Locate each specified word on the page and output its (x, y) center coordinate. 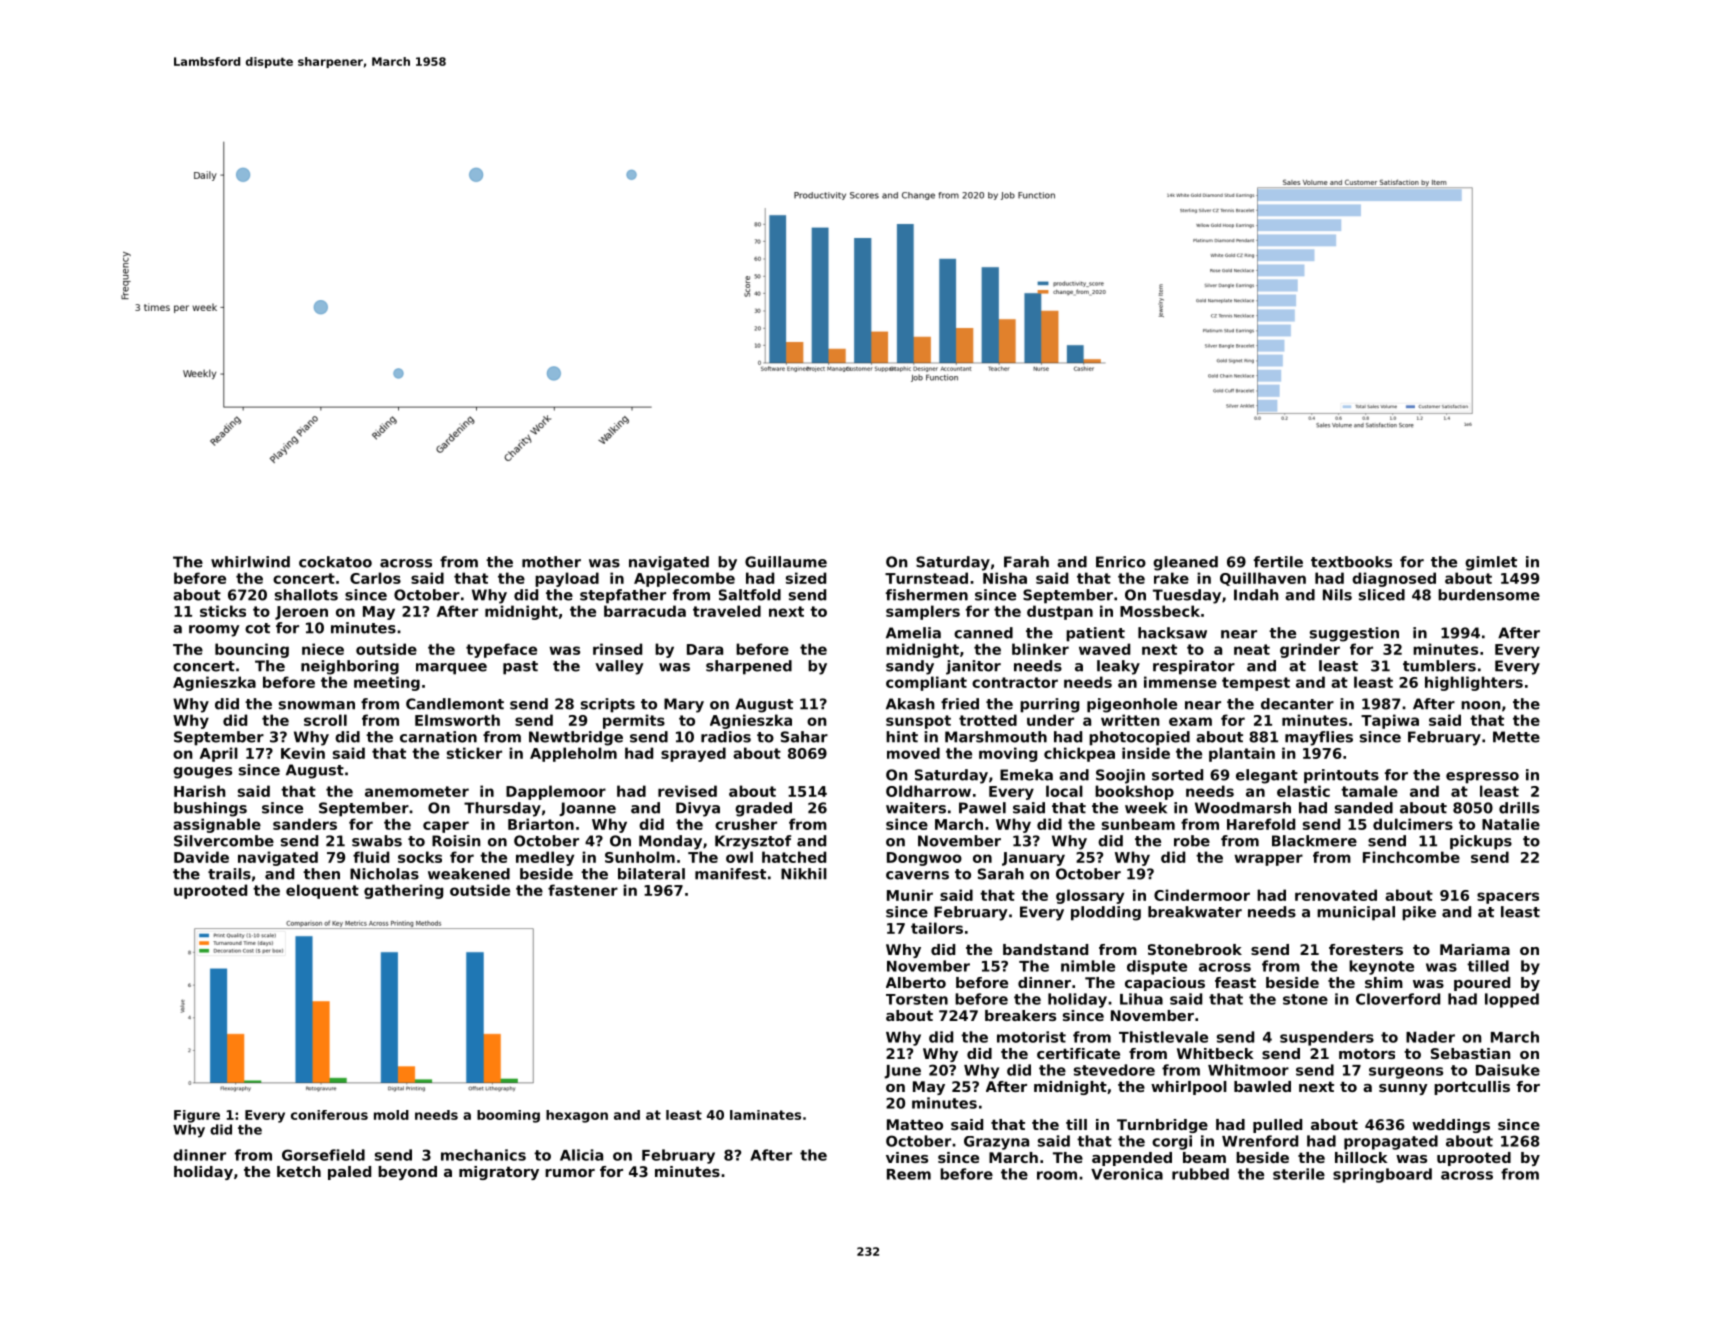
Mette (1516, 737)
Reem (909, 1174)
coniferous (329, 1115)
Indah (1256, 595)
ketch (299, 1171)
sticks (223, 611)
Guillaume (786, 562)
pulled (1277, 1126)
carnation (438, 737)
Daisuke (1508, 1070)
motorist (1031, 1037)
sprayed (693, 754)
